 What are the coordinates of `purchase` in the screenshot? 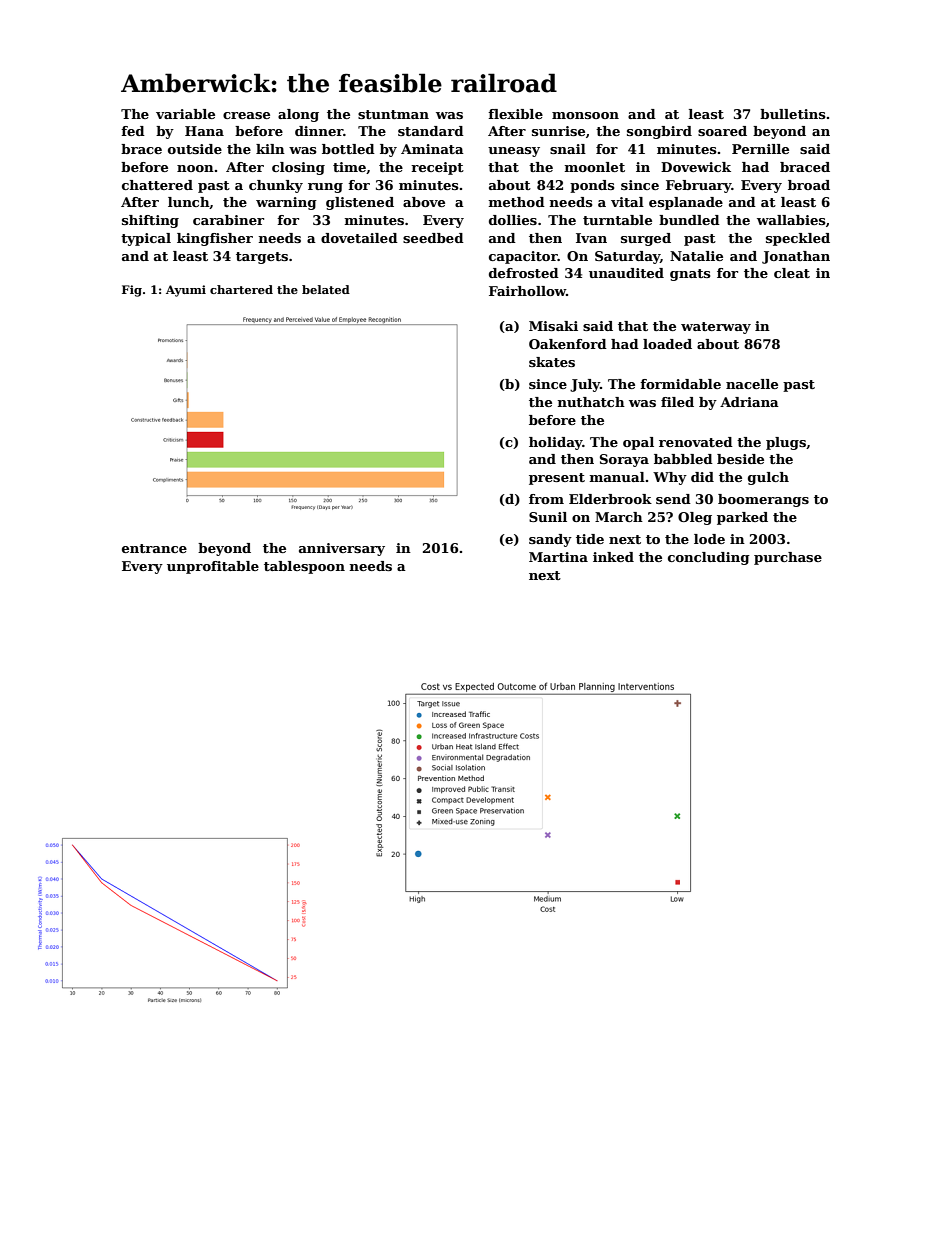 It's located at (788, 558).
